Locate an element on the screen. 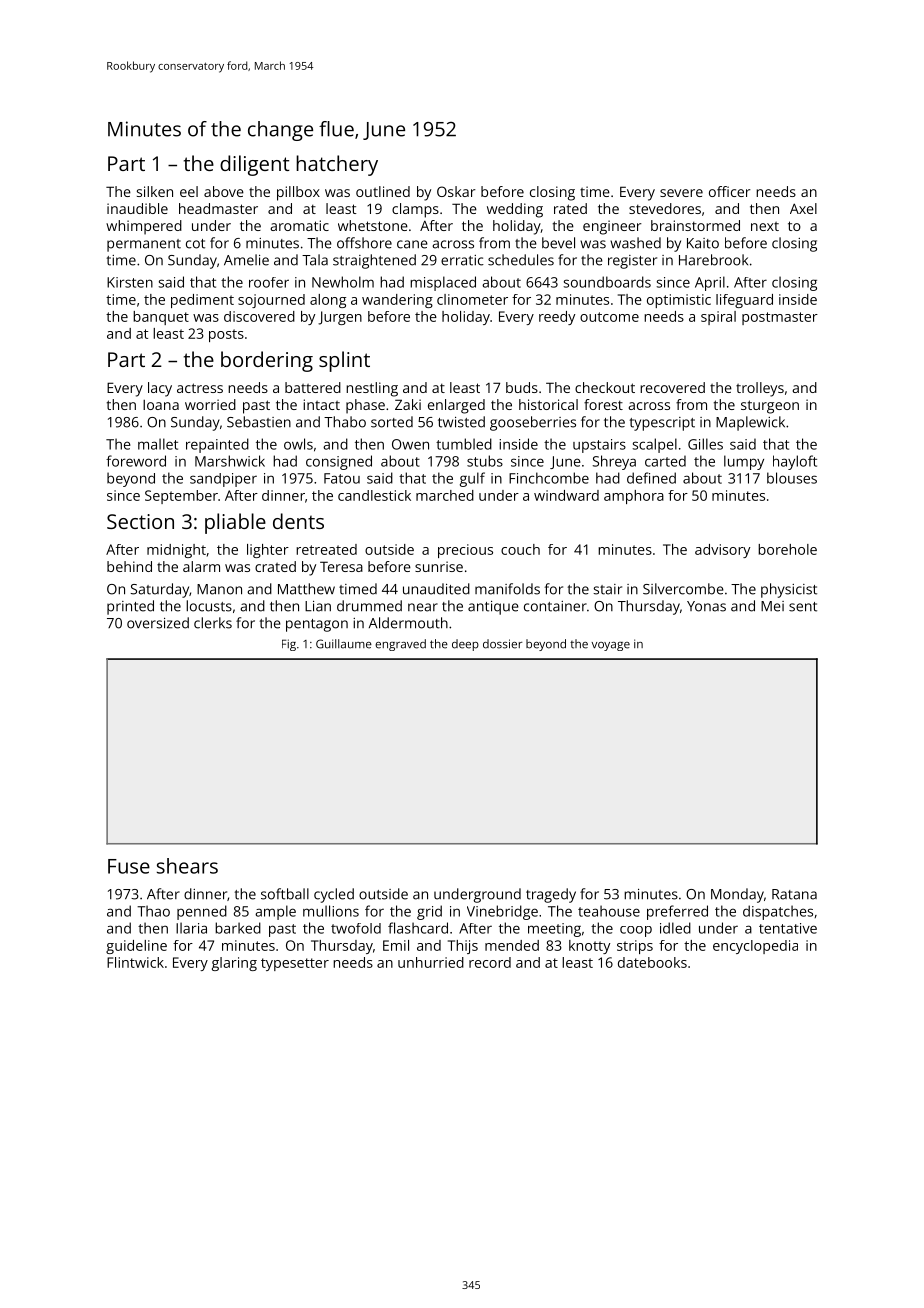 Image resolution: width=924 pixels, height=1308 pixels. banquet is located at coordinates (161, 318).
